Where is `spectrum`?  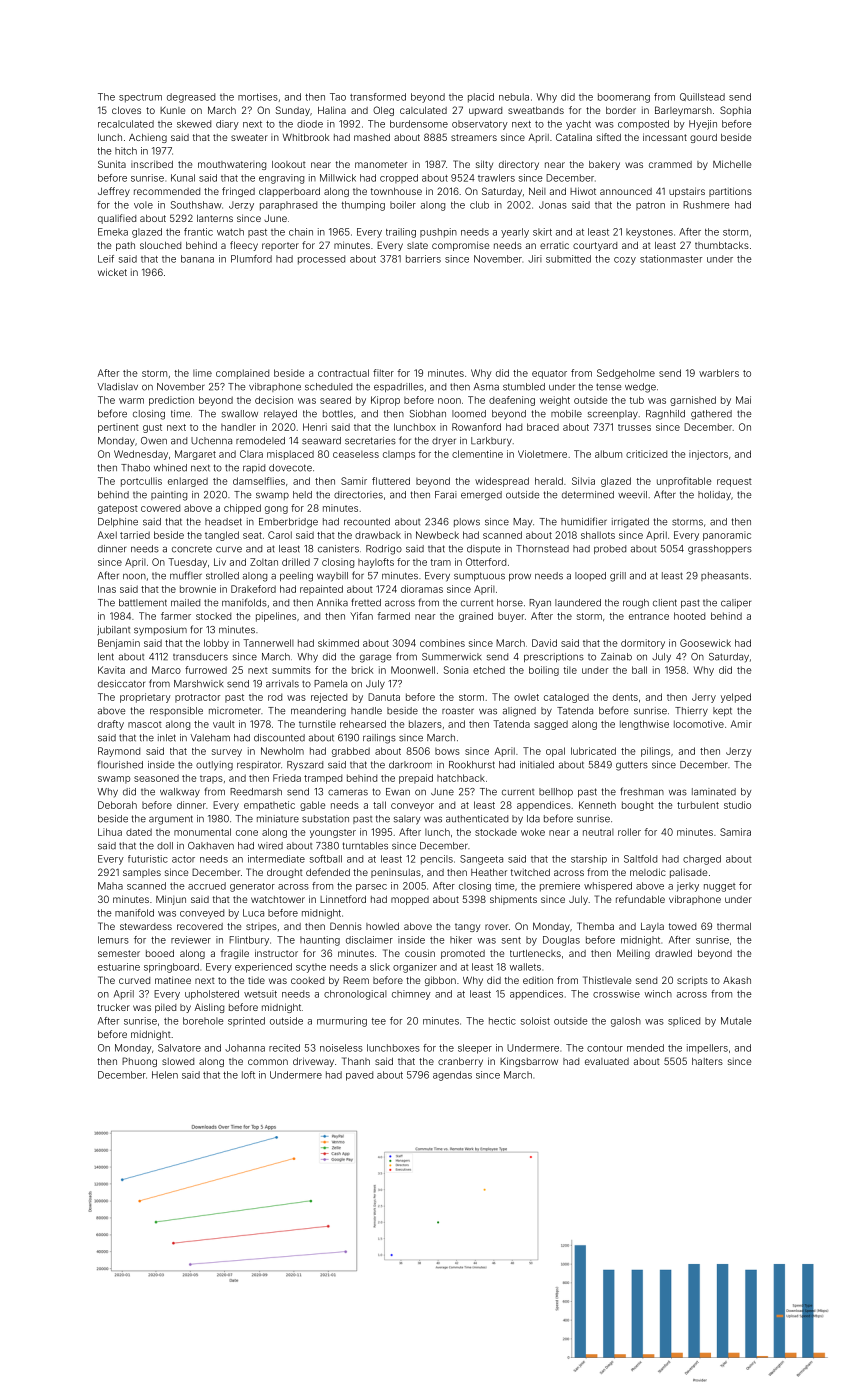
spectrum is located at coordinates (140, 98).
